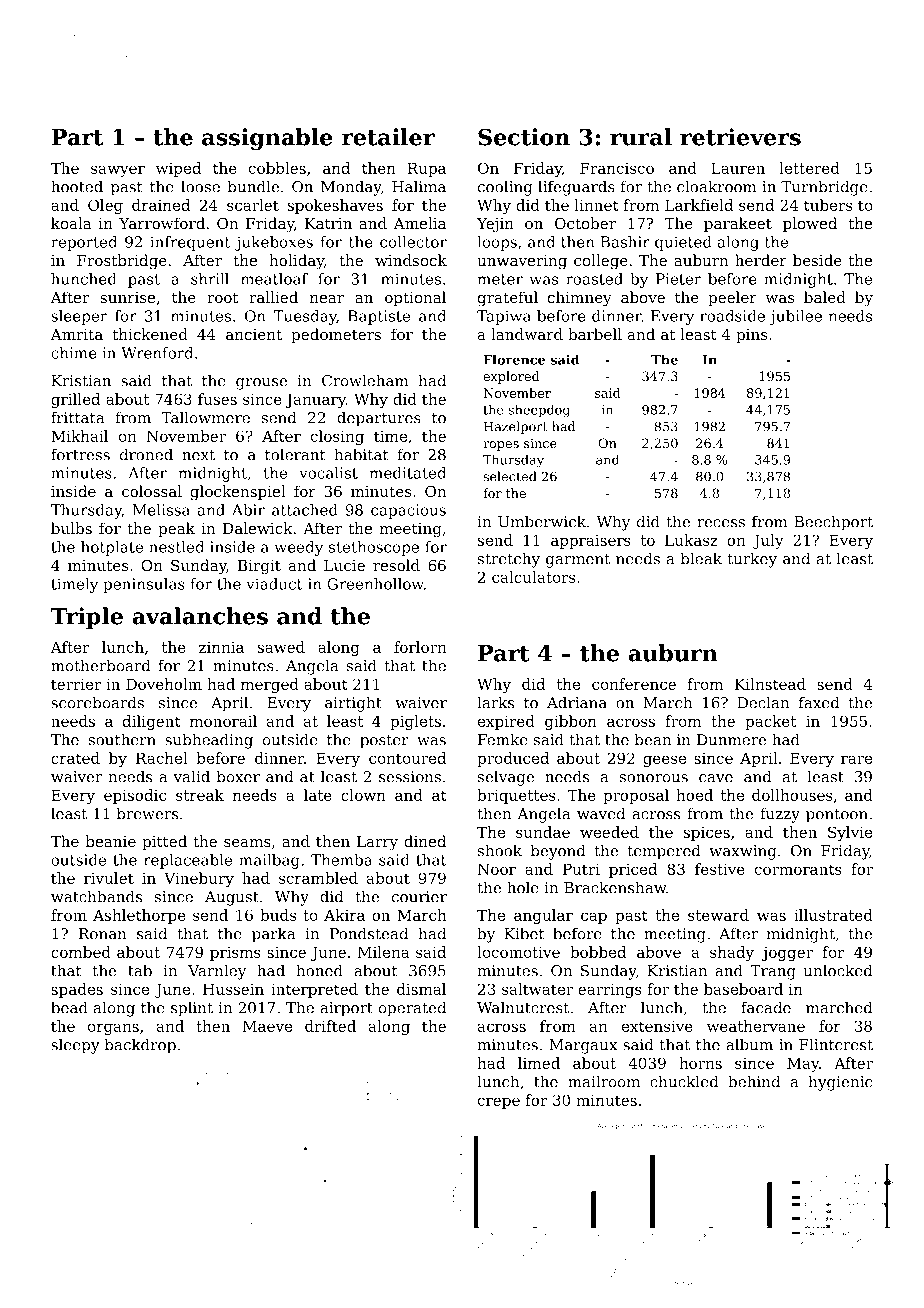  Describe the element at coordinates (415, 298) in the screenshot. I see `optional` at that location.
